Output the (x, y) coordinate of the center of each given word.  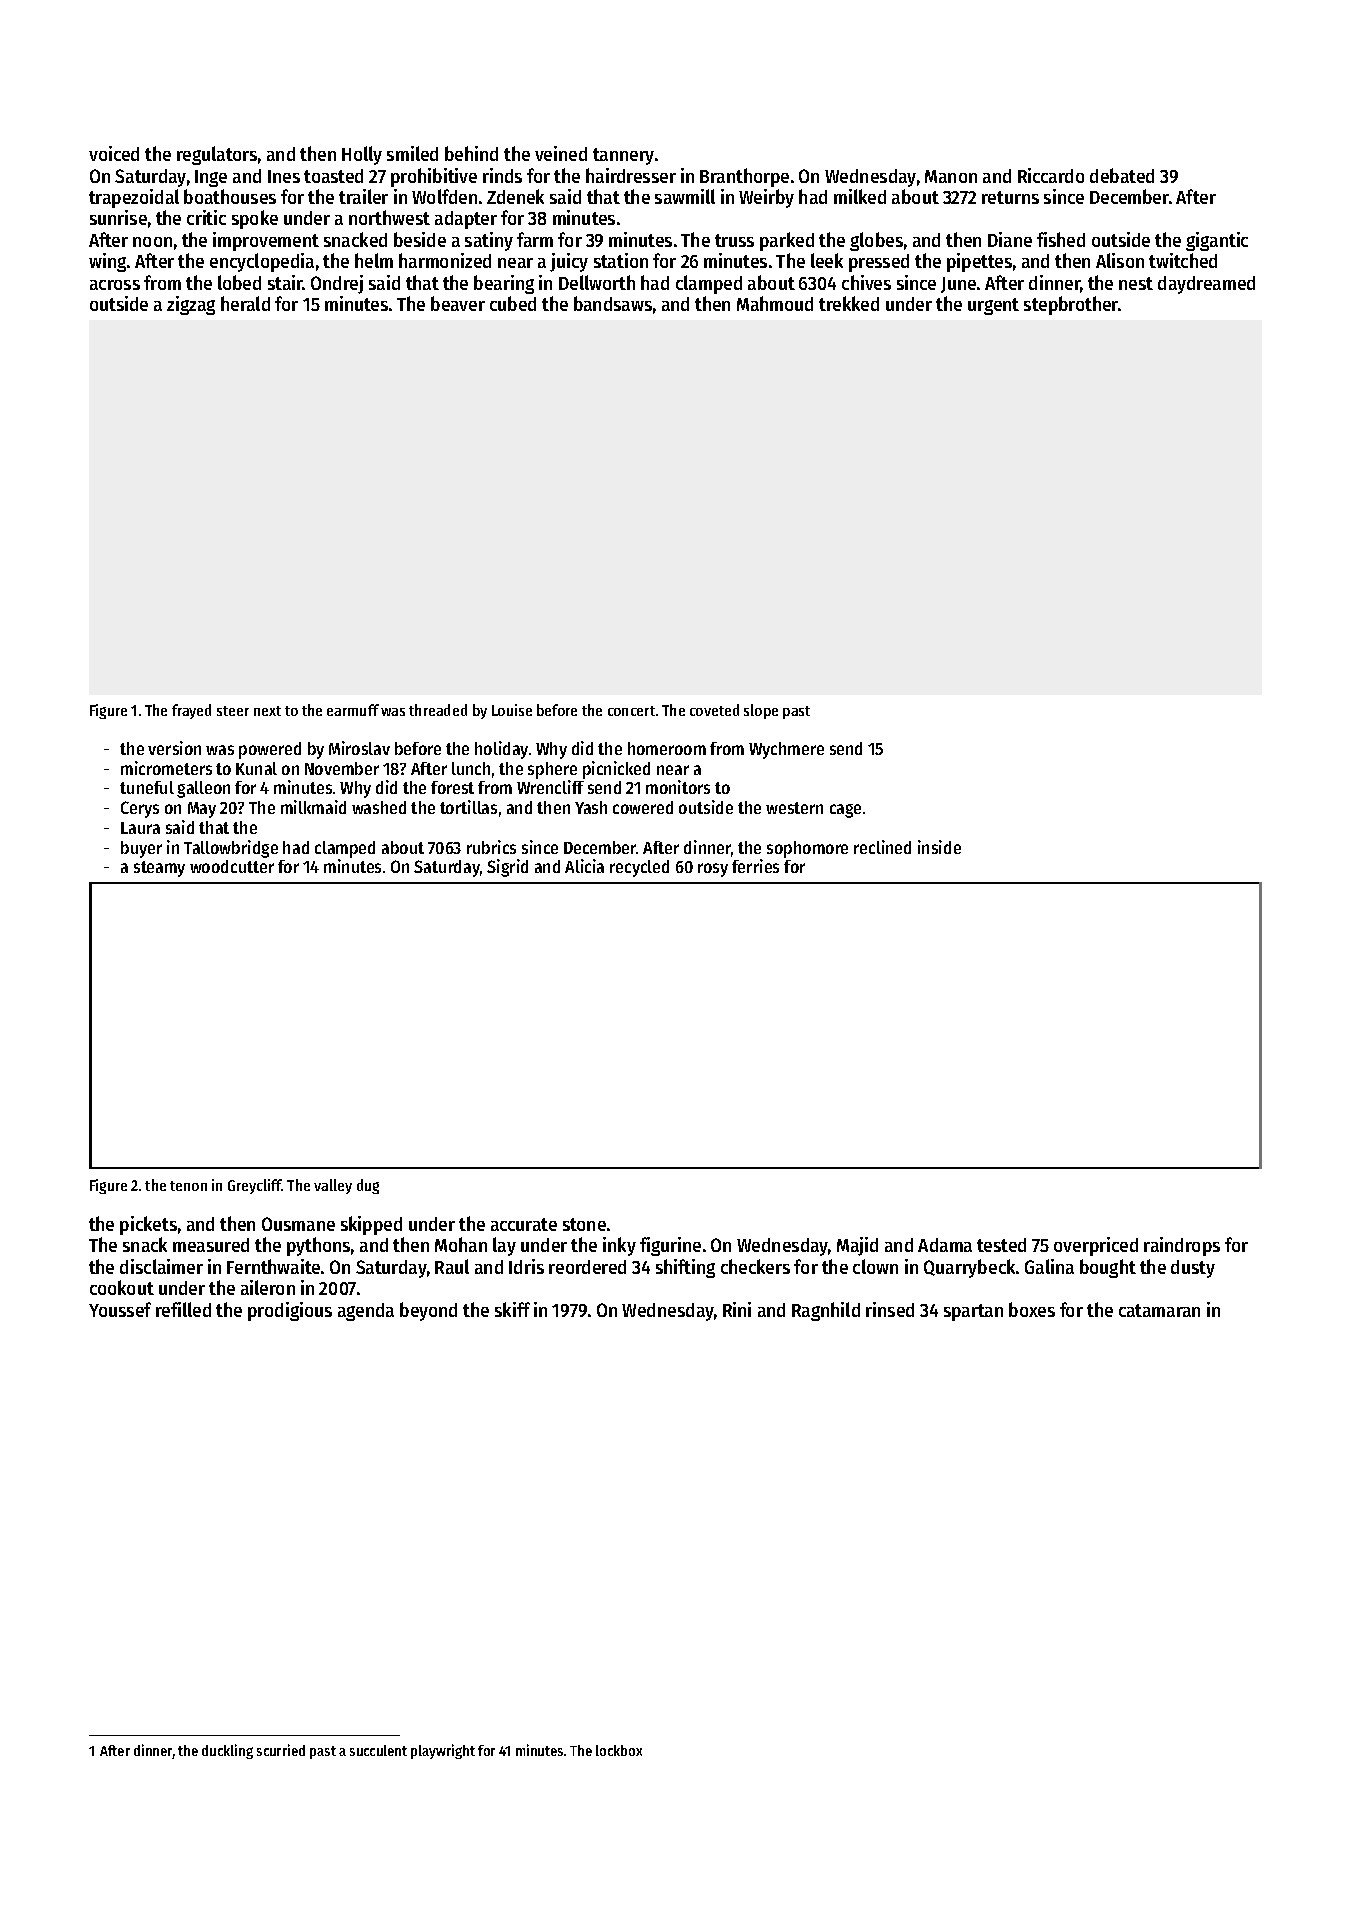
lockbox (619, 1750)
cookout (122, 1287)
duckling (227, 1751)
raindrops (1182, 1246)
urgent (993, 306)
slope (761, 711)
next (267, 711)
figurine (670, 1246)
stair (285, 282)
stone (584, 1224)
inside (939, 847)
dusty (1193, 1269)
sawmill (685, 196)
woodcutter (232, 866)
